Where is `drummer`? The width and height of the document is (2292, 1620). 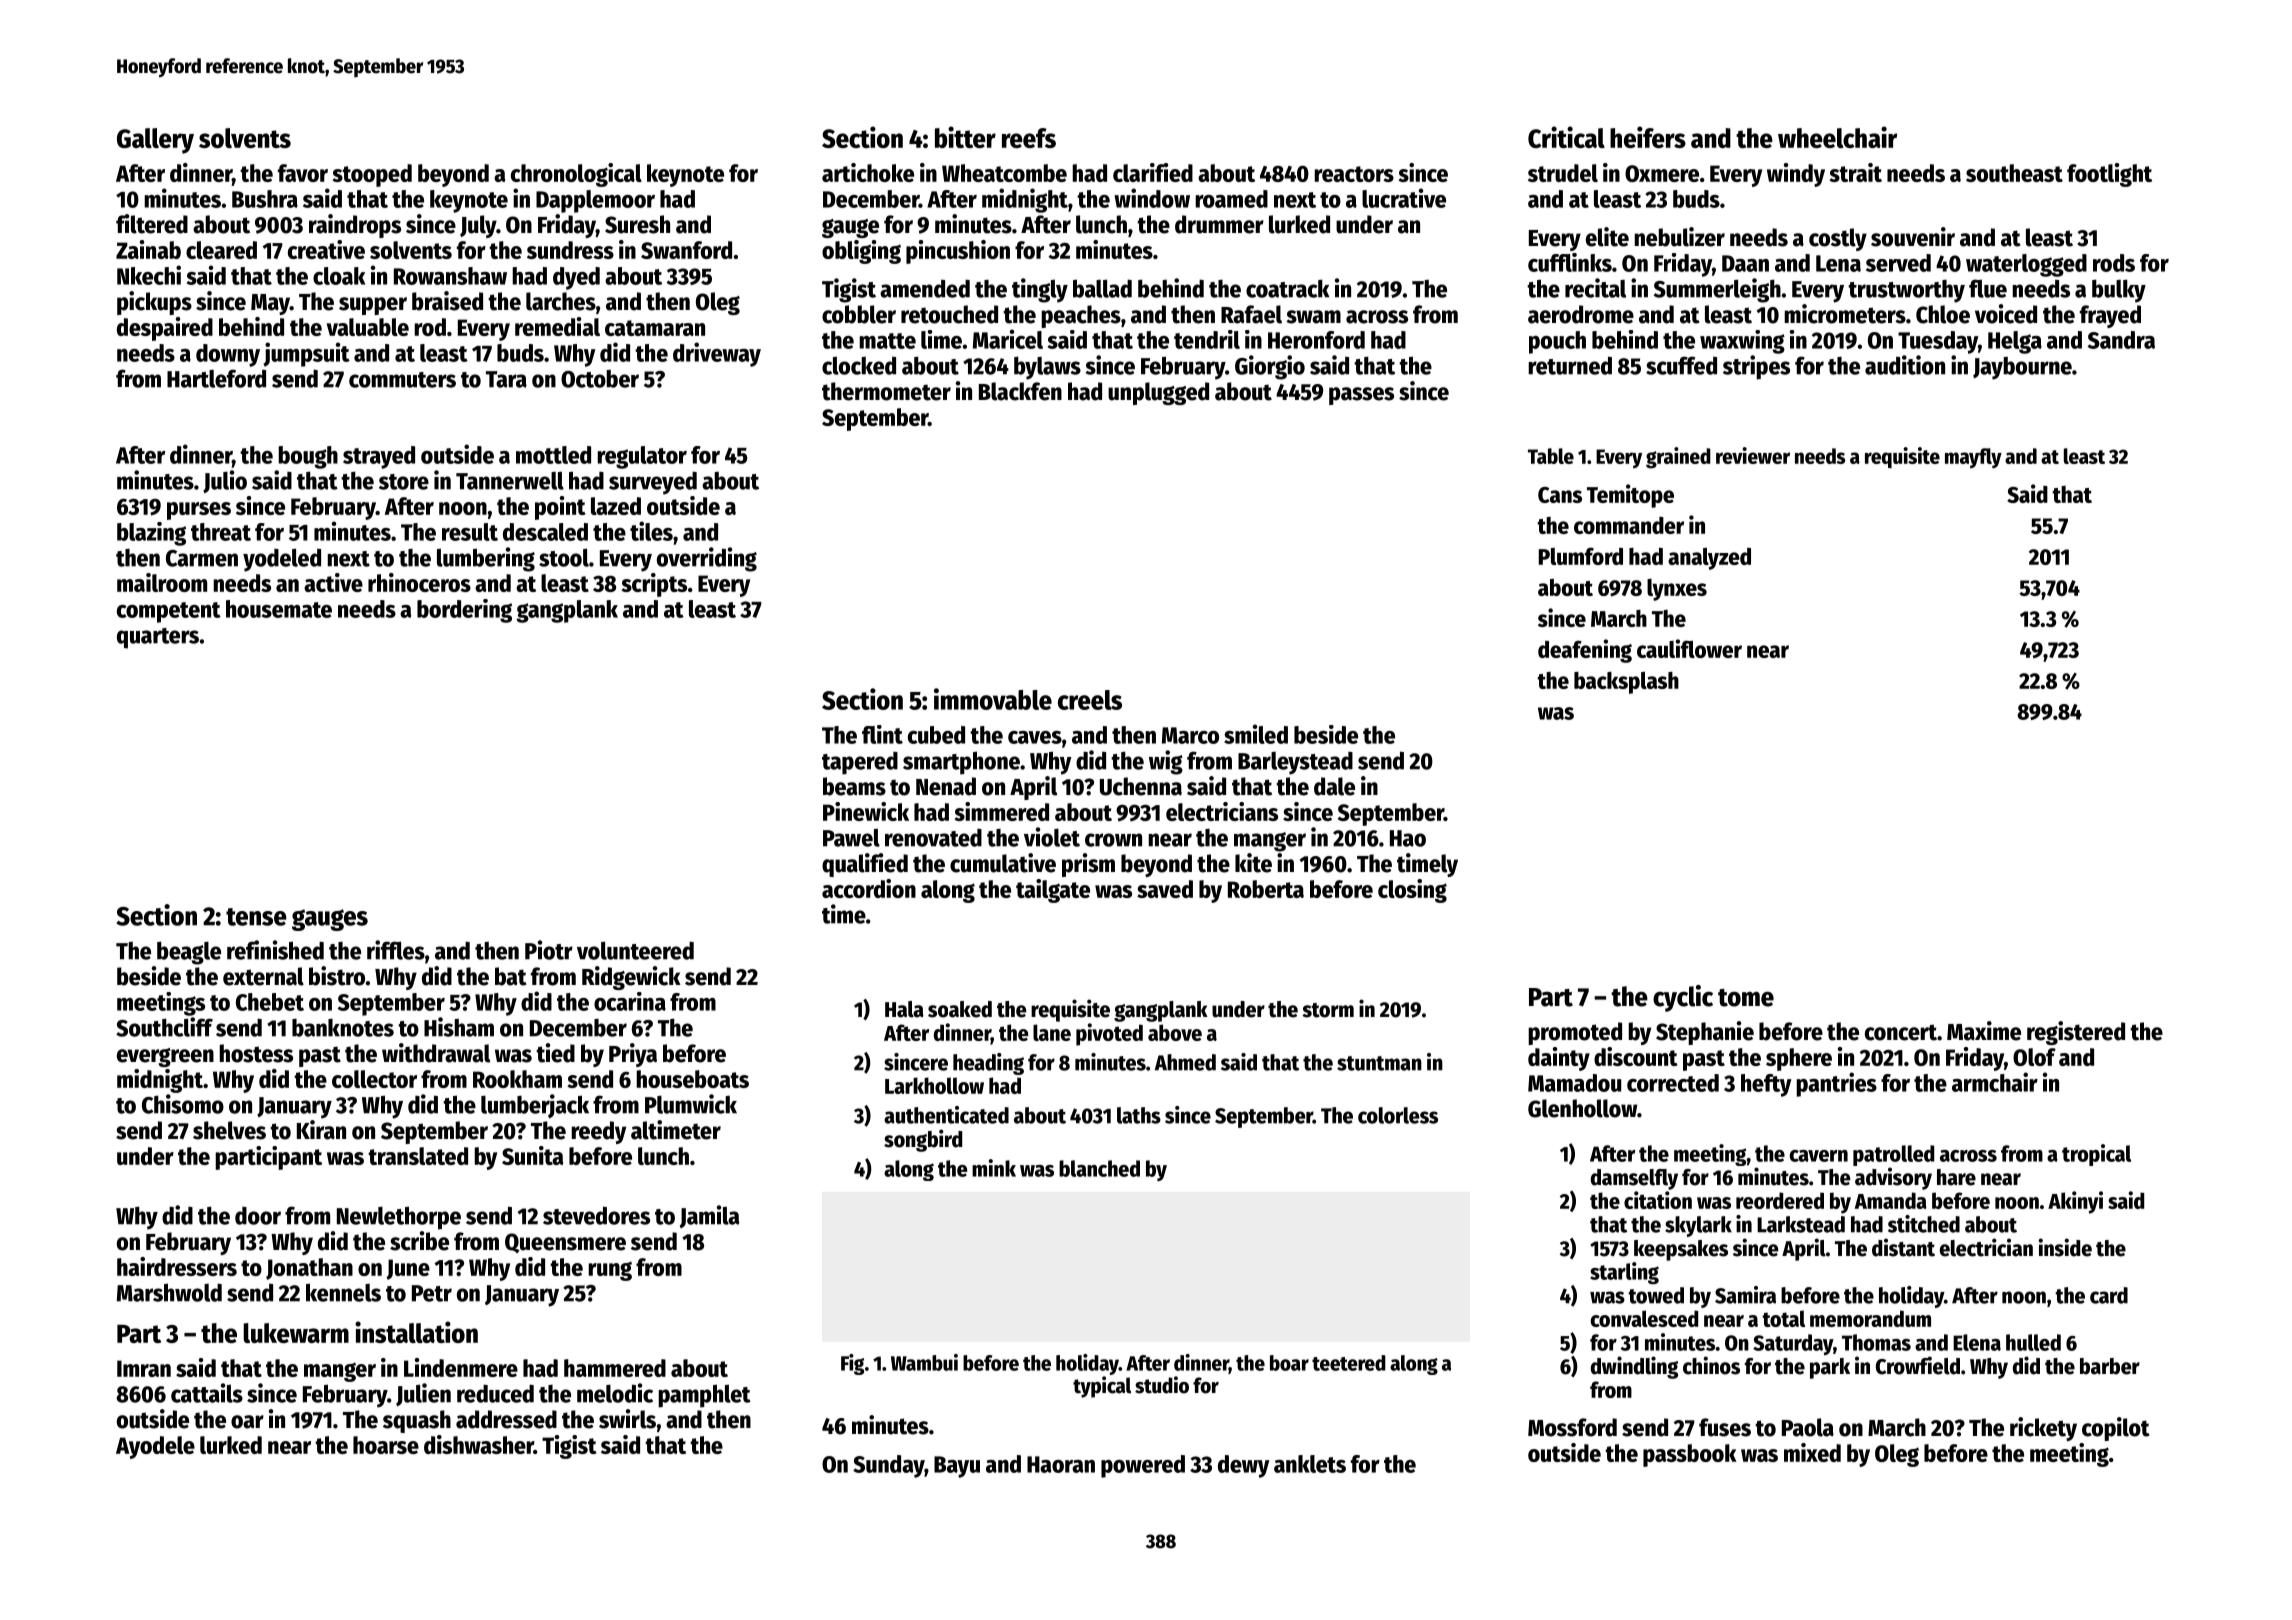 drummer is located at coordinates (1219, 224).
